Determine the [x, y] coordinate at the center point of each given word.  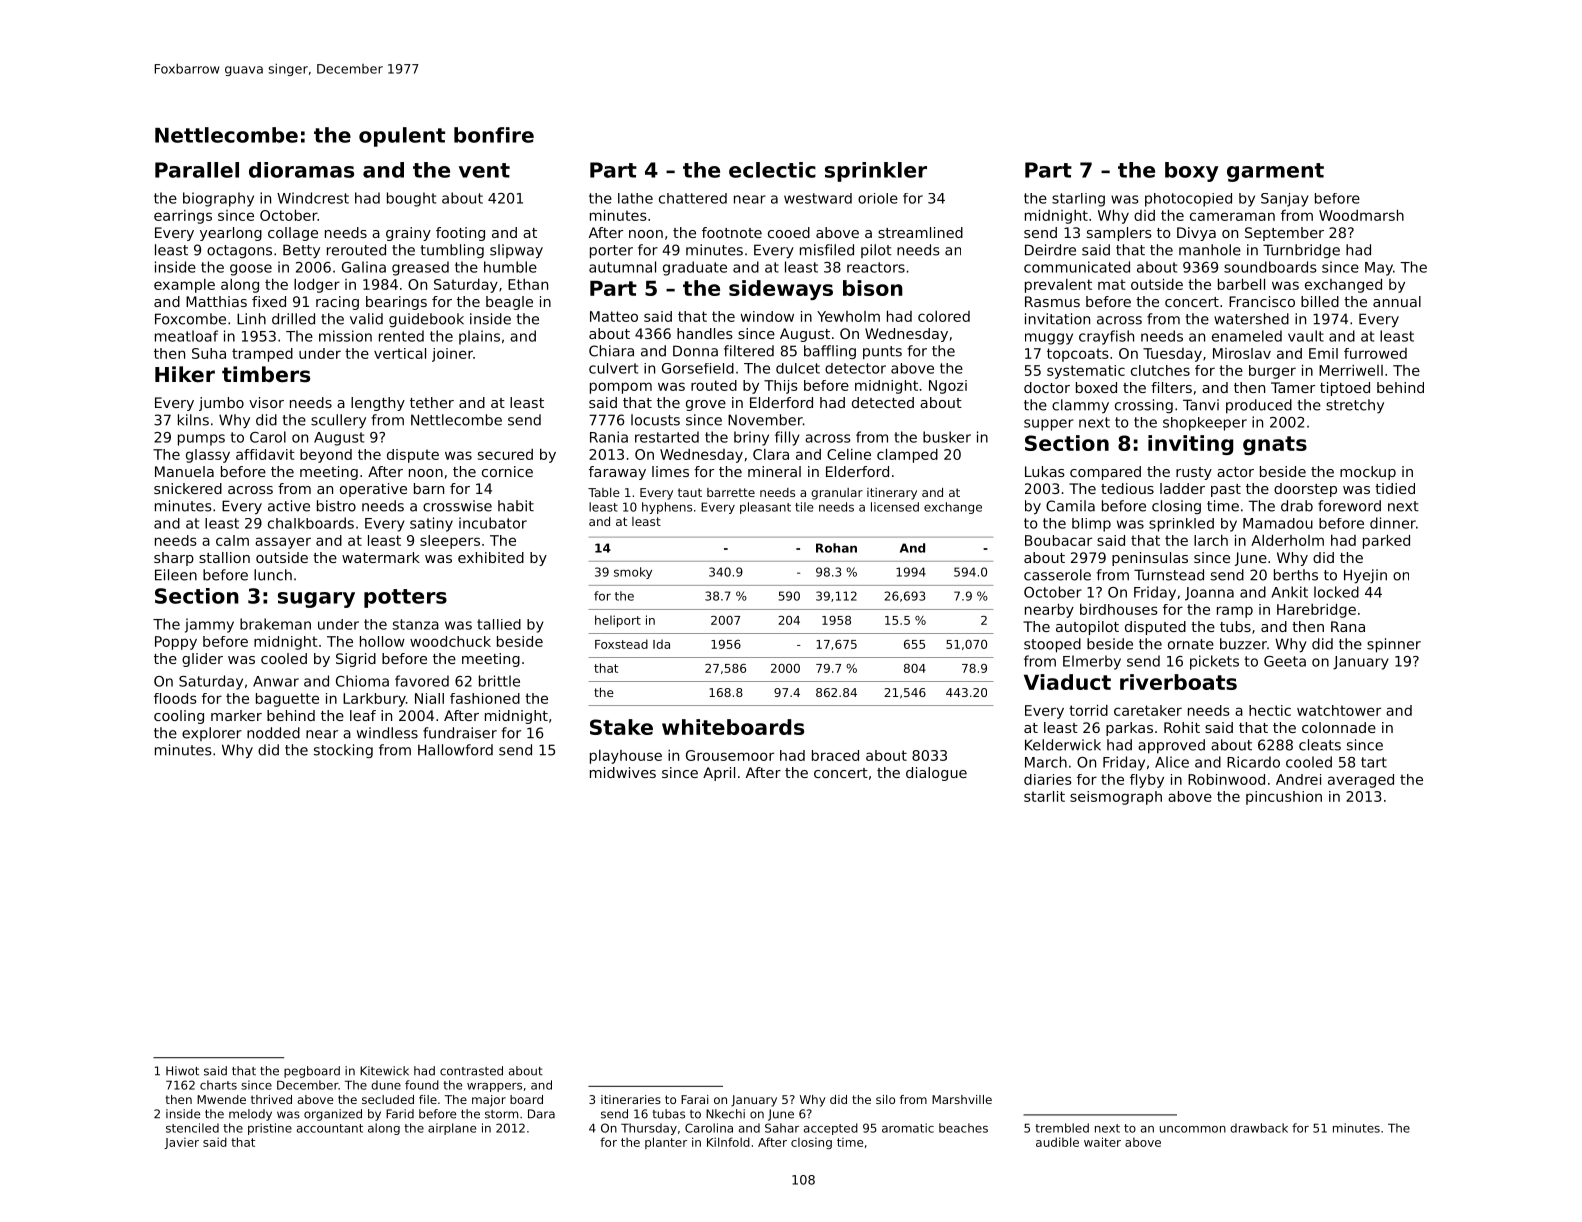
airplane [452, 1129]
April [719, 774]
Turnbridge [1301, 251]
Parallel [197, 170]
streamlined [920, 232]
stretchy [1355, 406]
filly [787, 438]
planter [666, 1143]
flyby [1147, 781]
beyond [326, 456]
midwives [623, 772]
